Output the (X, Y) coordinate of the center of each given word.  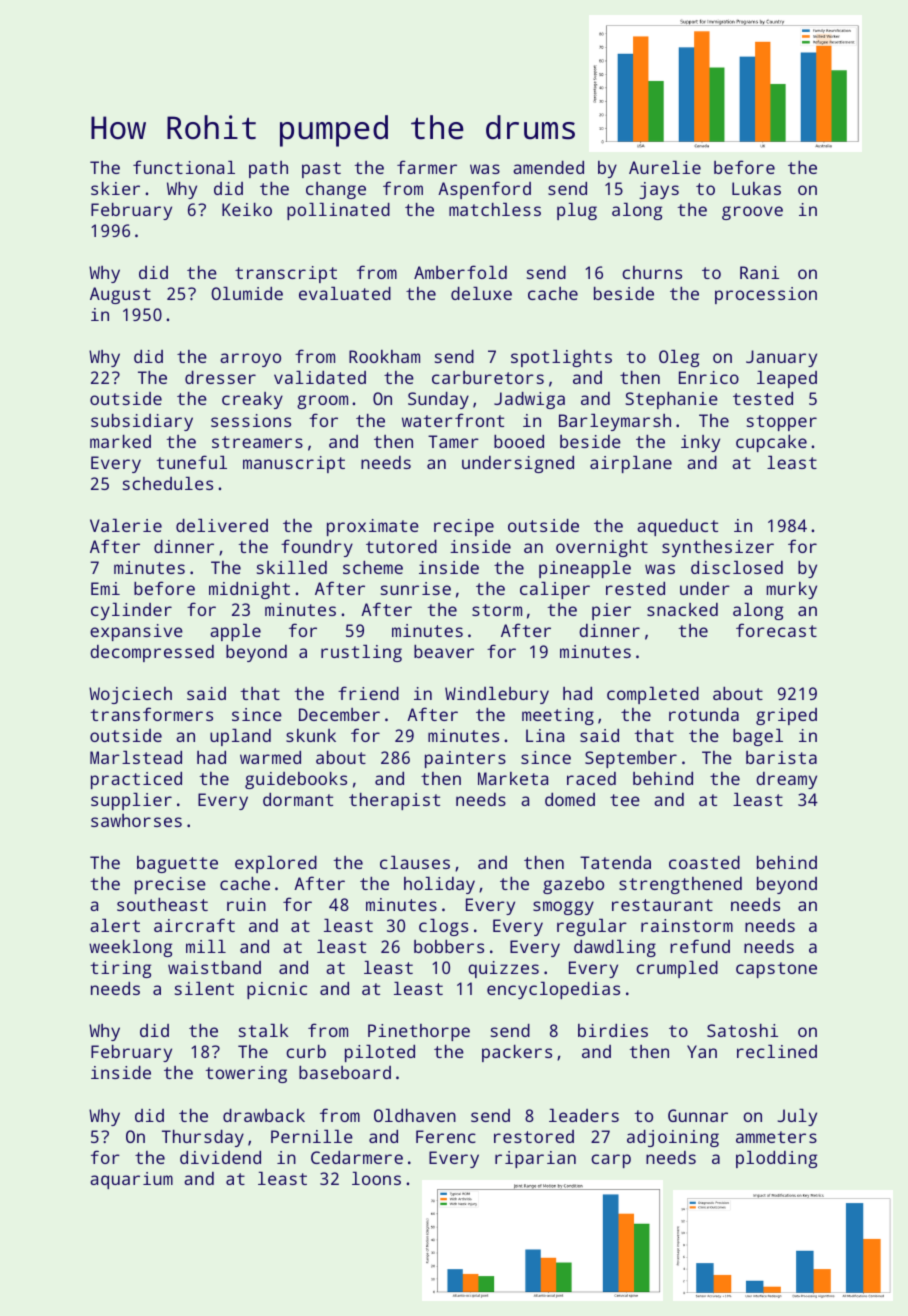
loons (376, 1178)
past (321, 170)
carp (611, 1161)
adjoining (673, 1138)
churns (652, 272)
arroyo (250, 360)
